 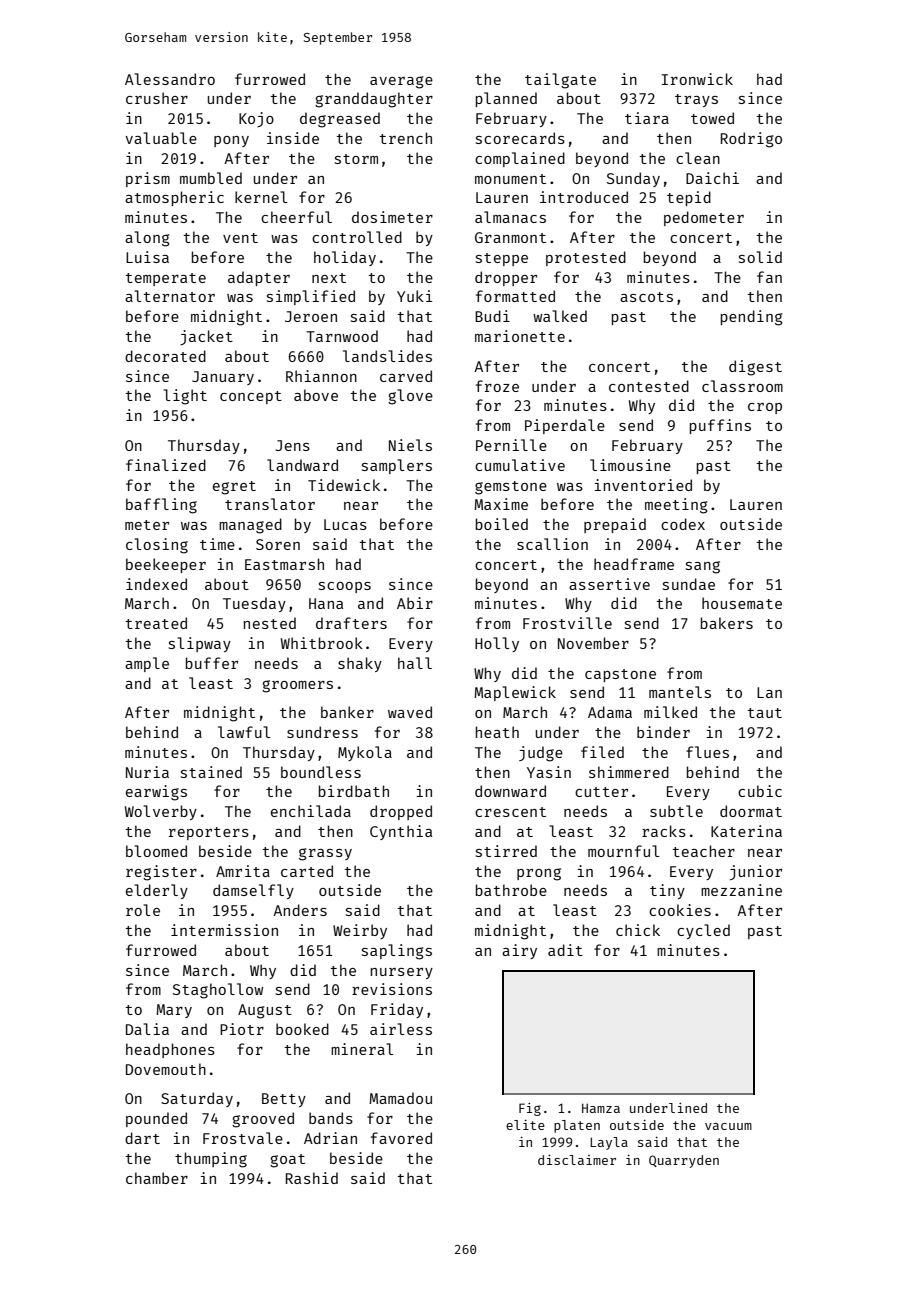 What do you see at coordinates (401, 832) in the screenshot?
I see `Cynthia` at bounding box center [401, 832].
